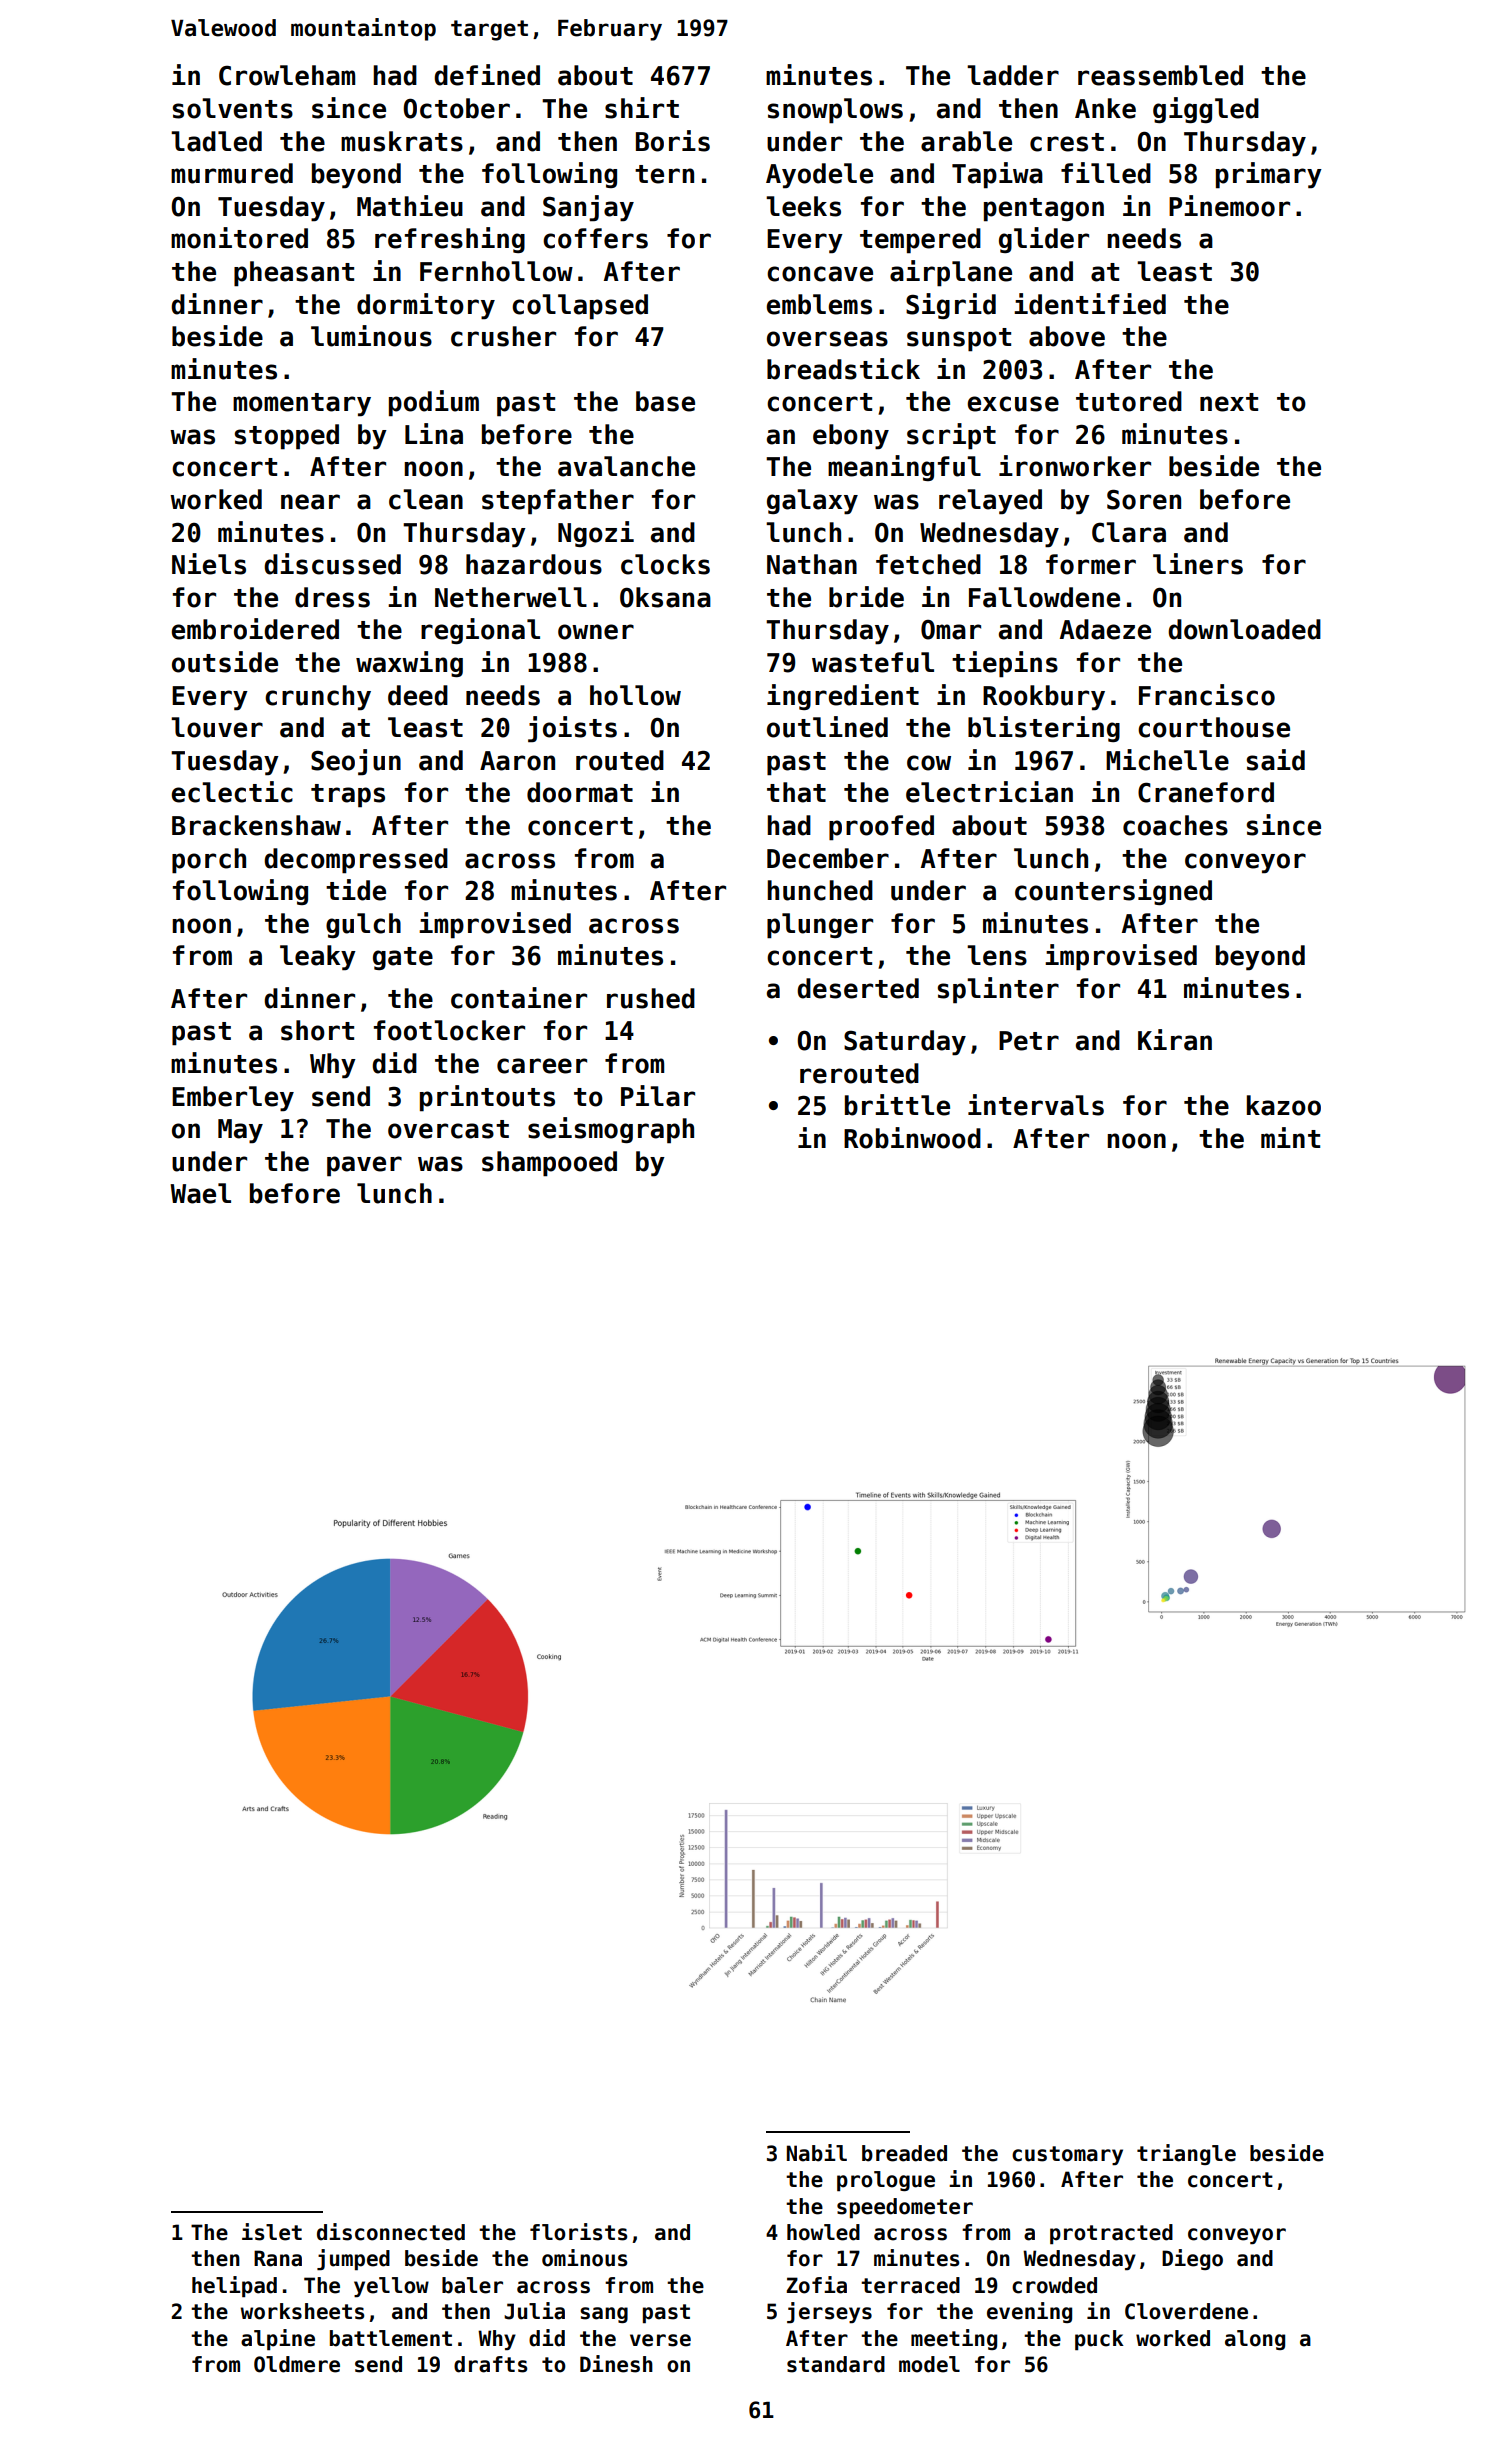 The height and width of the screenshot is (2464, 1496). I want to click on snowplows, so click(835, 111).
